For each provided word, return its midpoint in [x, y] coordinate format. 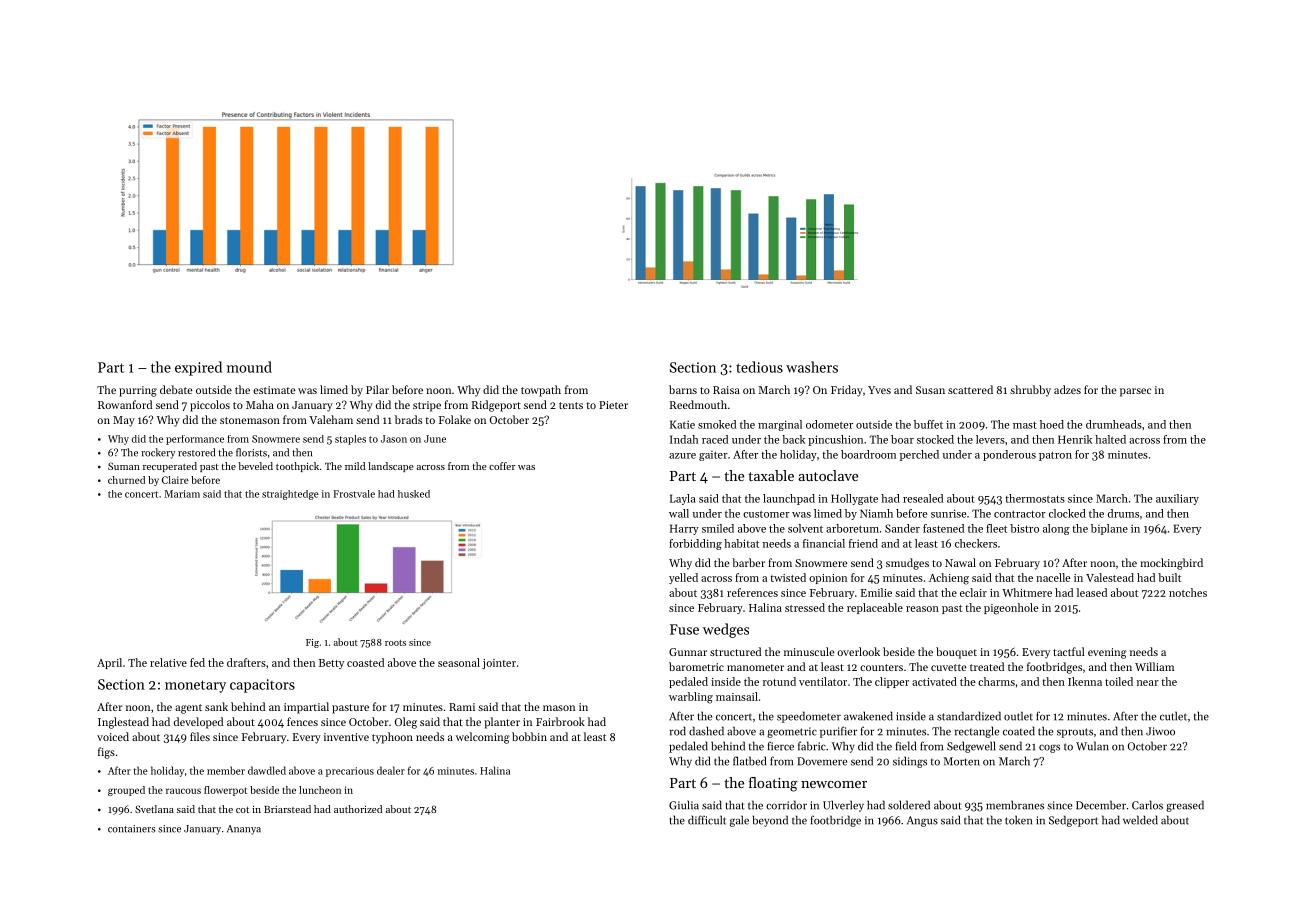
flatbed [749, 761]
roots [395, 643]
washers [812, 367]
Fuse [684, 629]
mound [249, 367]
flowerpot [225, 791]
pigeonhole [1011, 609]
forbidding [695, 544]
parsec [1135, 392]
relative [168, 662]
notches [1188, 592]
